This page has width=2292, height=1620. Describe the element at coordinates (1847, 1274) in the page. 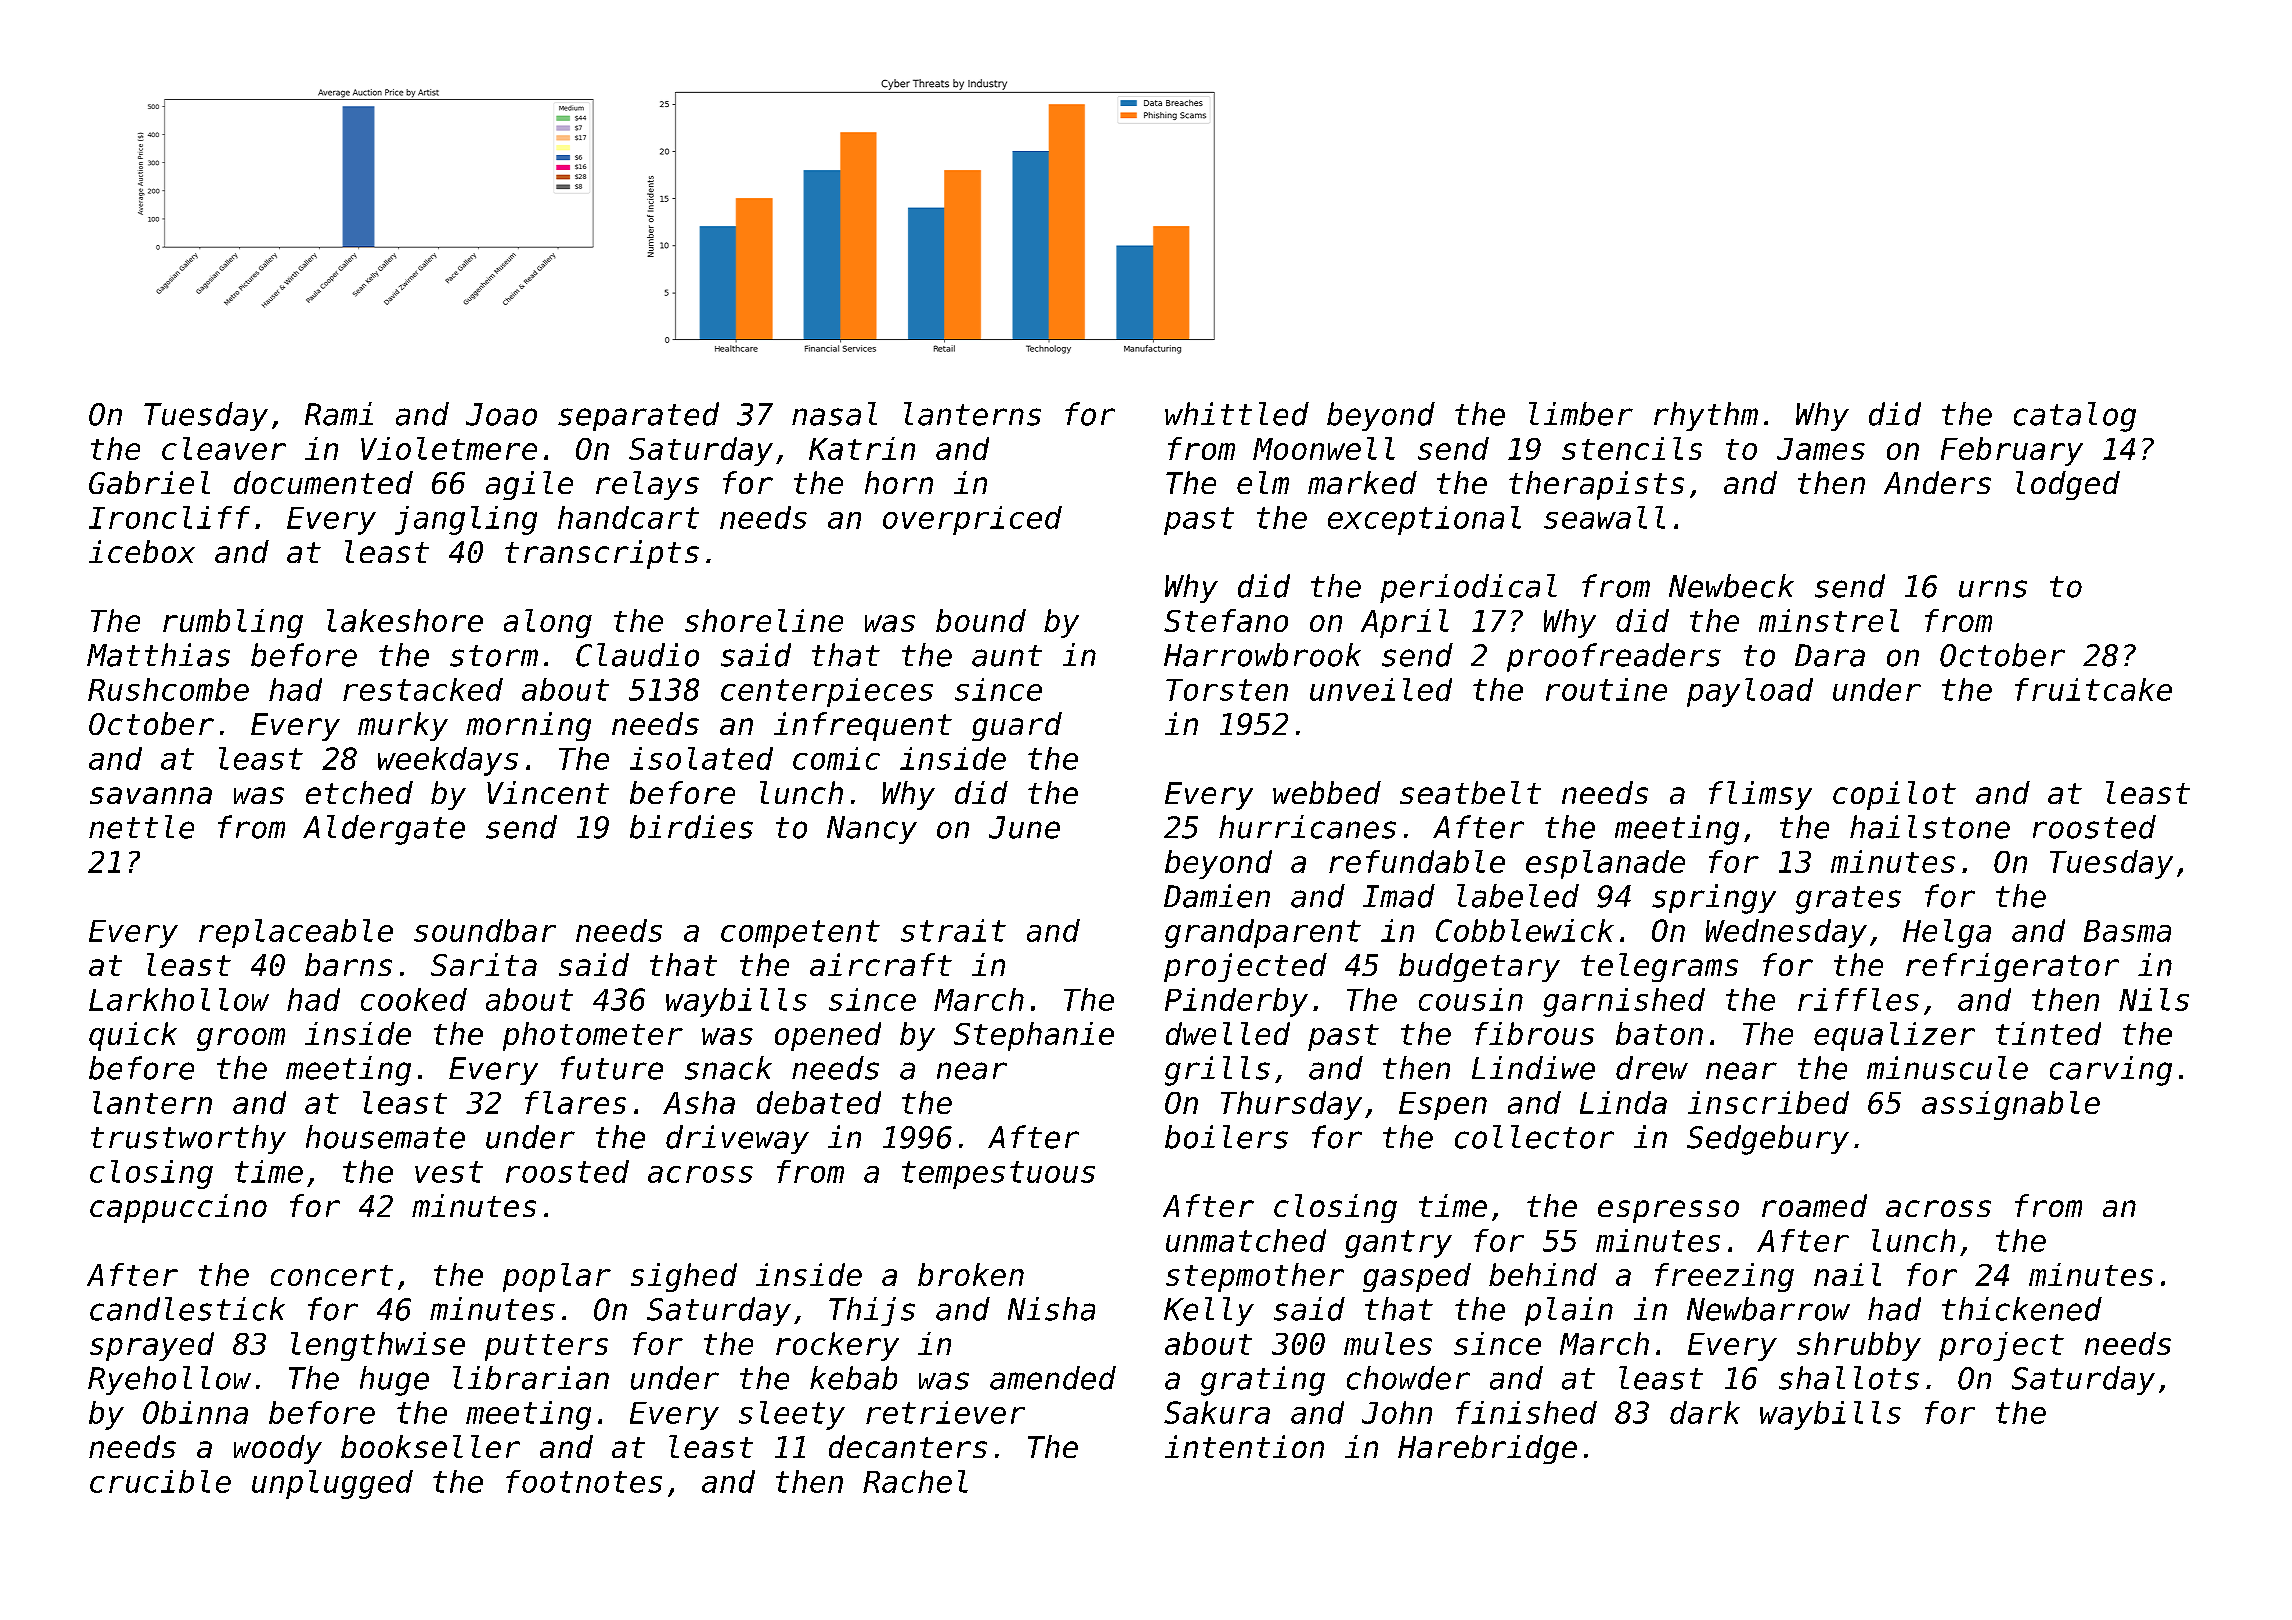

I see `nail` at that location.
